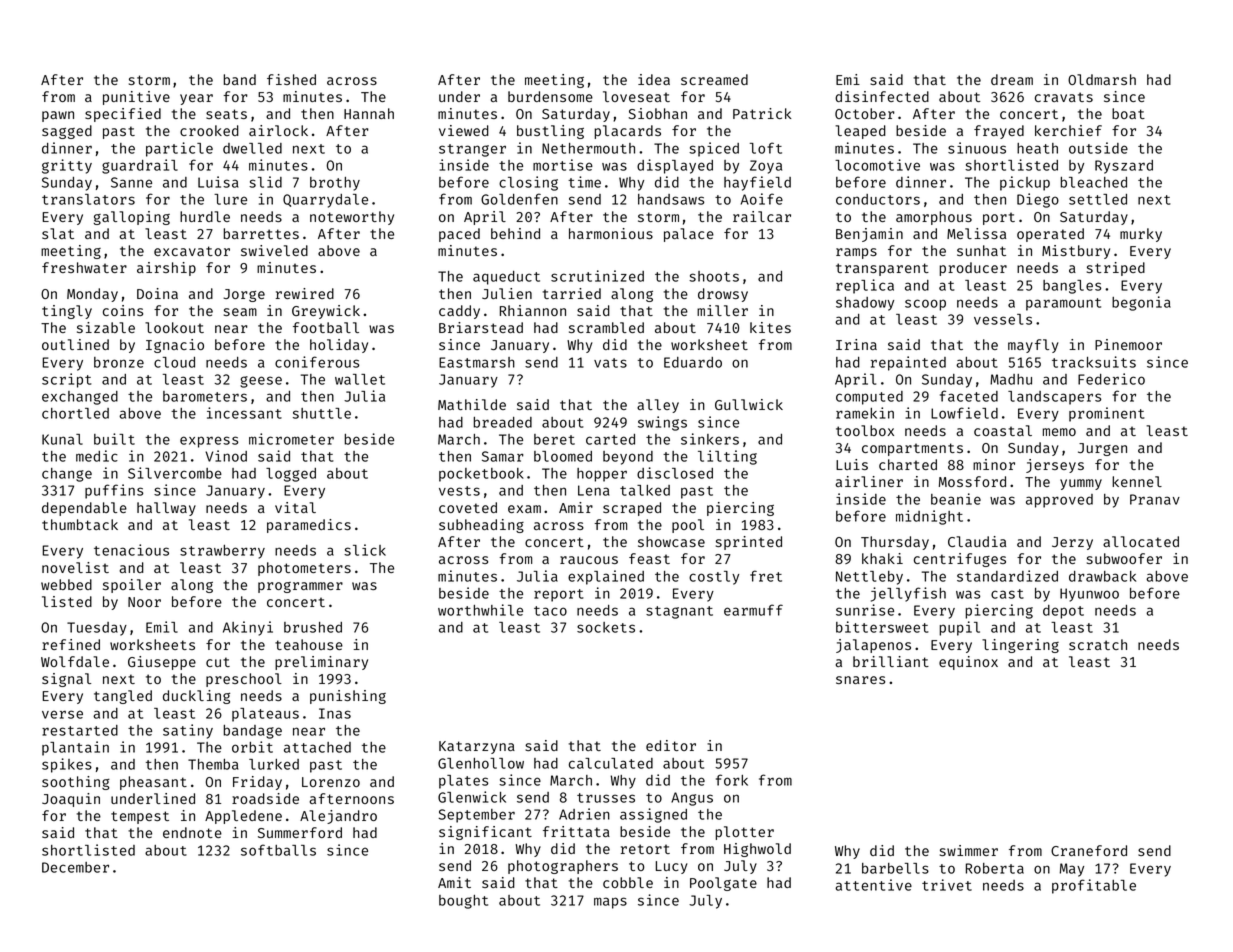 The image size is (1233, 952). Describe the element at coordinates (1037, 148) in the screenshot. I see `heath` at that location.
